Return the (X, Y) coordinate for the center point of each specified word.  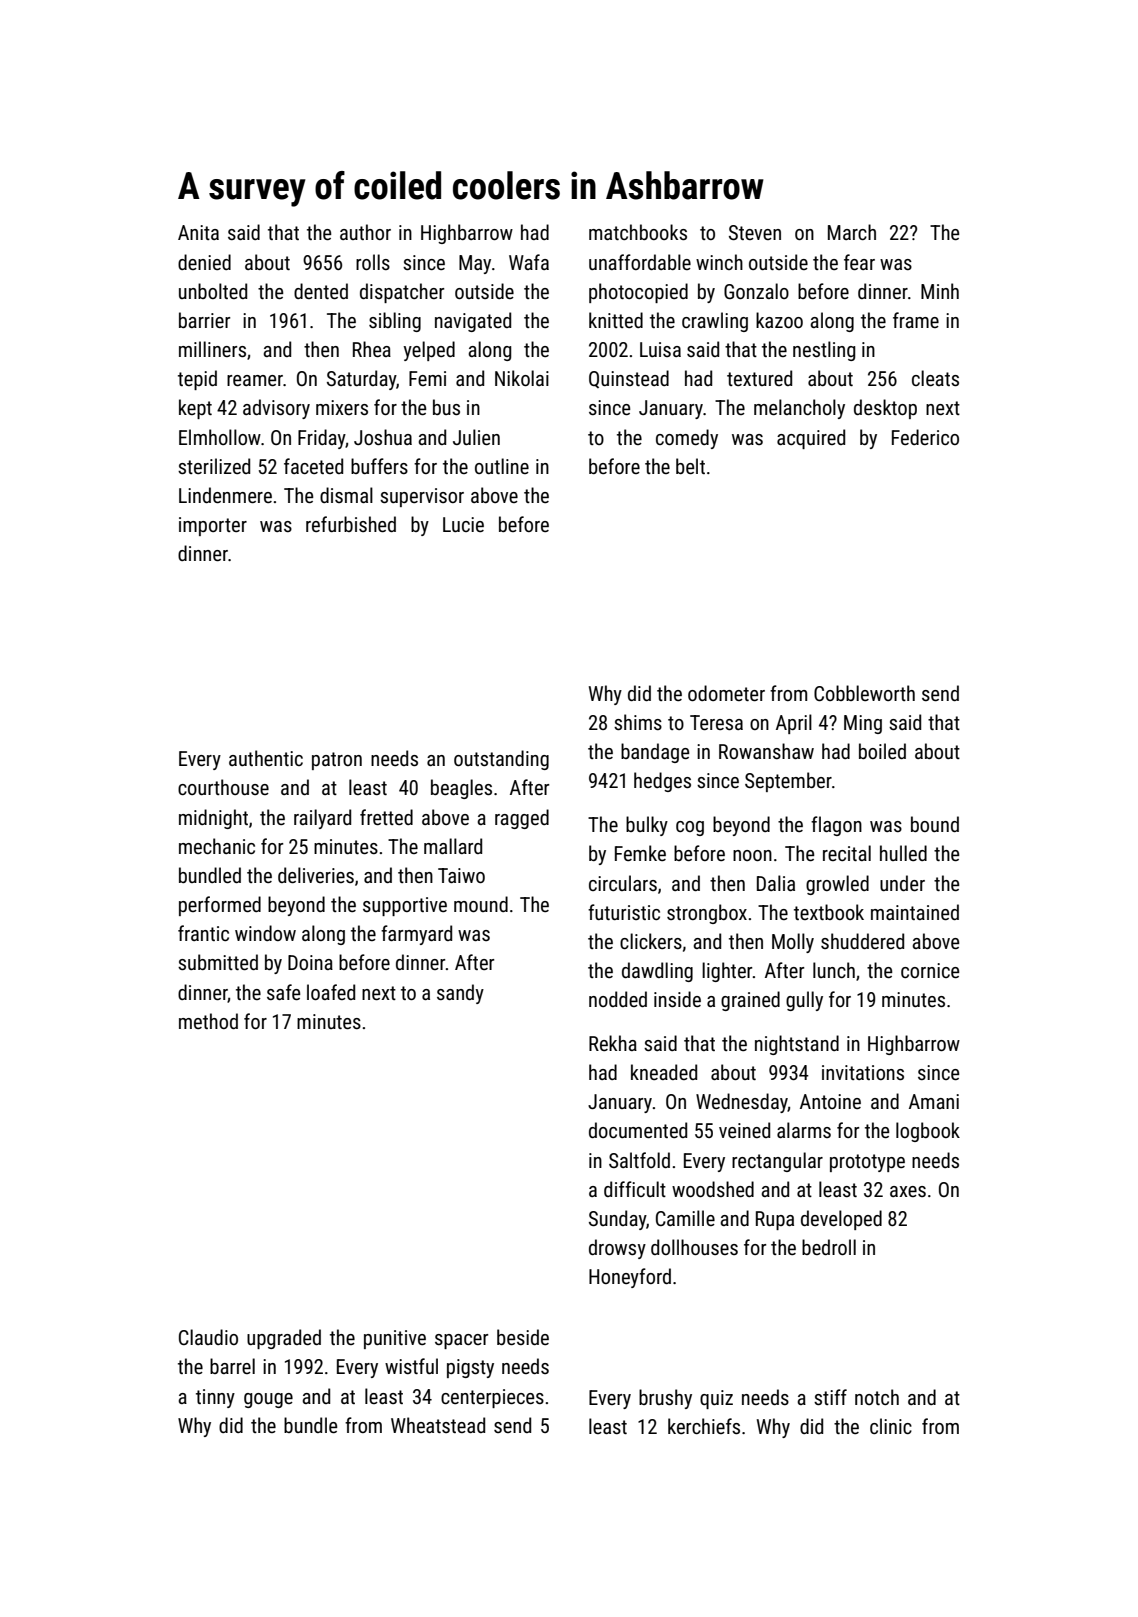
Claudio (208, 1337)
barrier (204, 320)
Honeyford (630, 1278)
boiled (882, 751)
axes (908, 1191)
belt (690, 466)
